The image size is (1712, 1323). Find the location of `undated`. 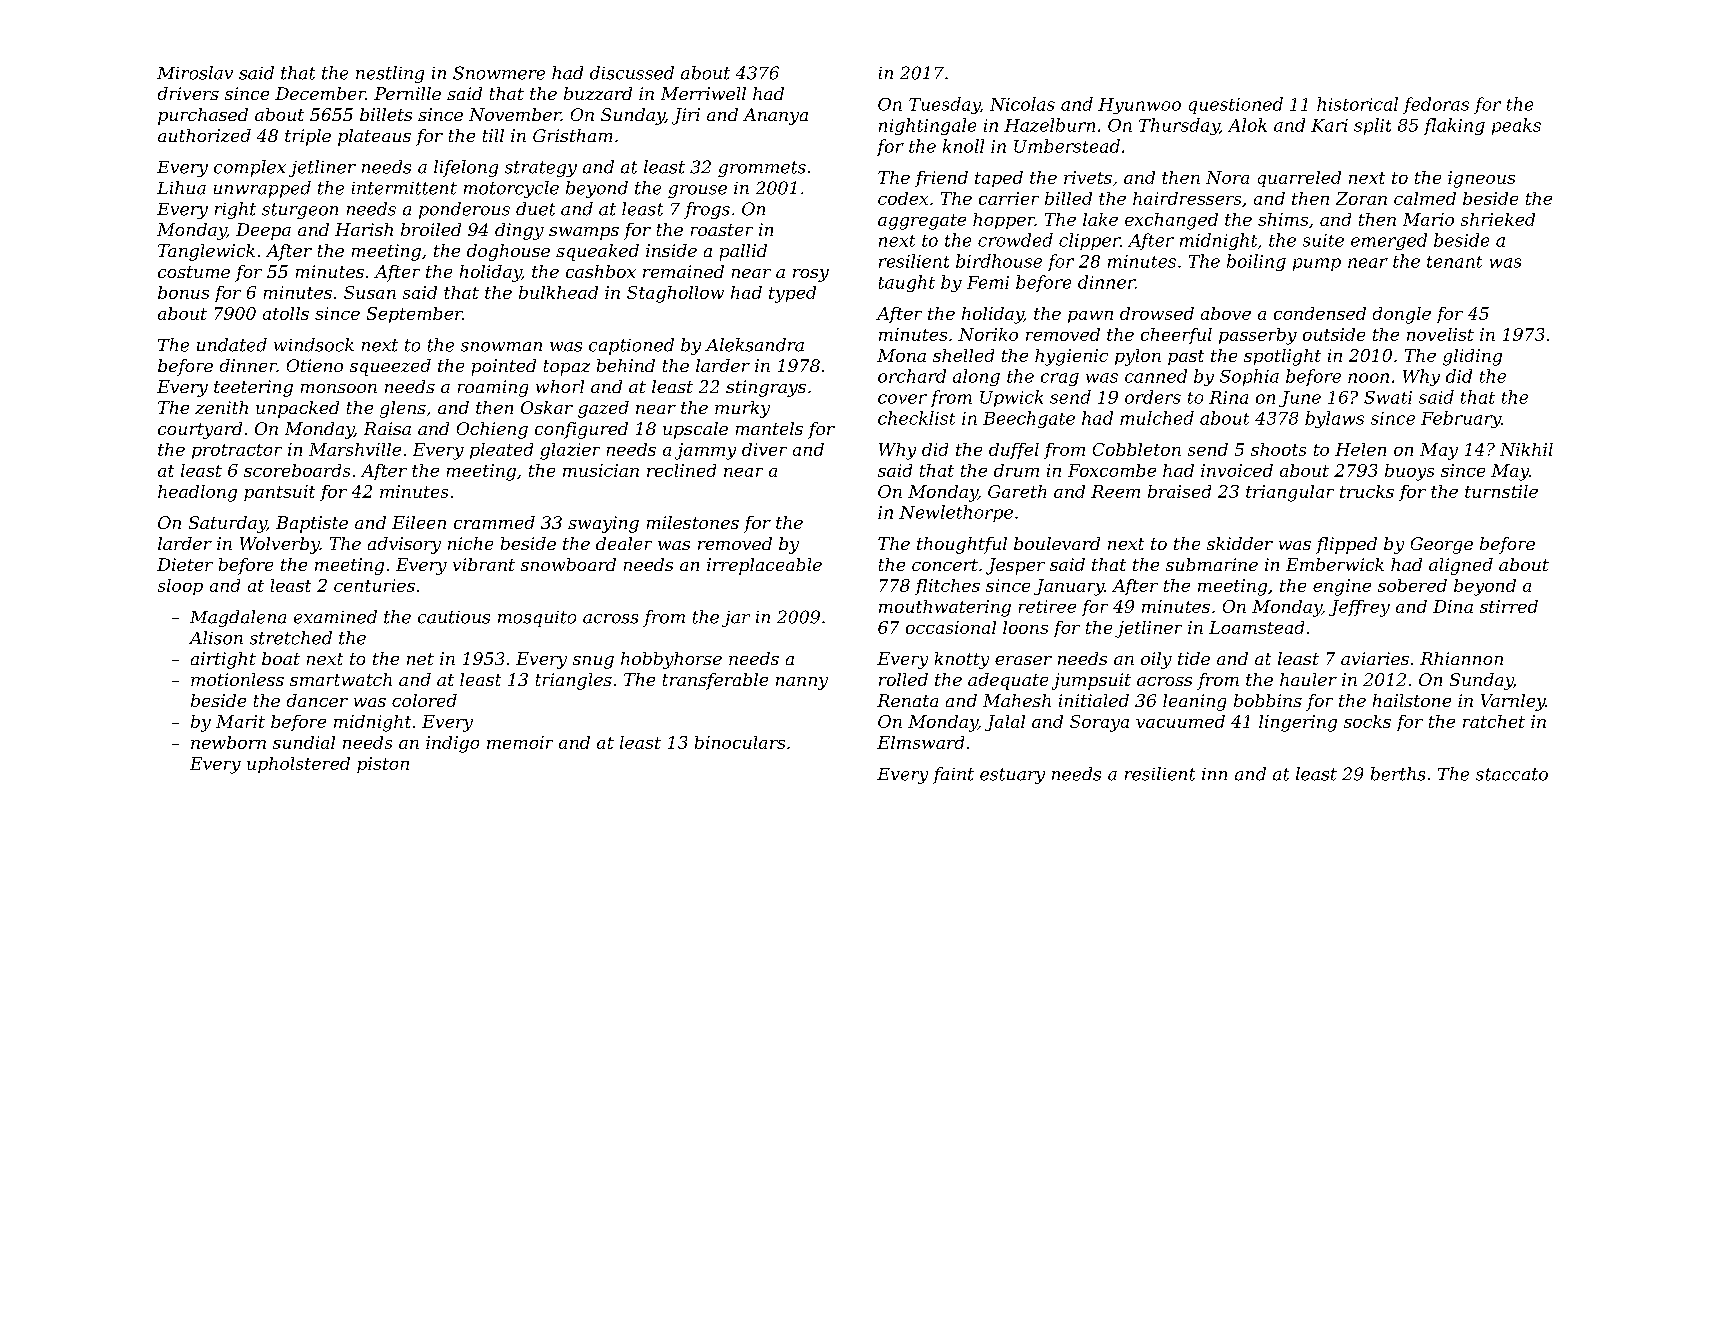

undated is located at coordinates (232, 345).
